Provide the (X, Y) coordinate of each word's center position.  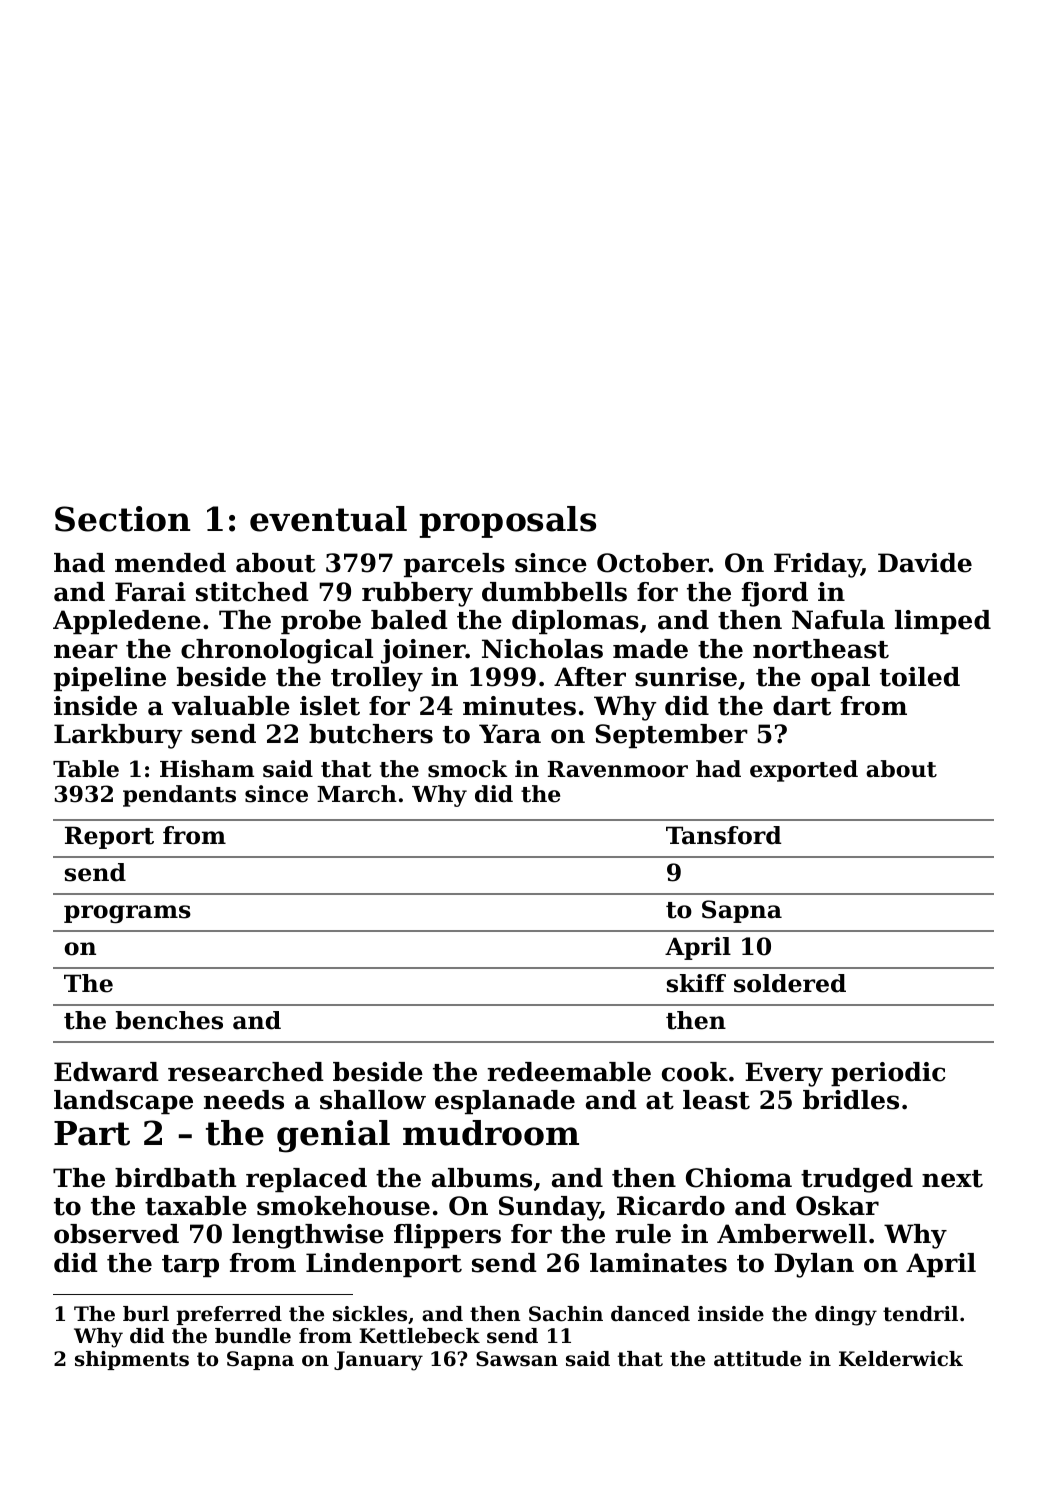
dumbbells (554, 592)
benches (169, 1020)
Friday (817, 565)
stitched (252, 592)
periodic (888, 1074)
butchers (371, 734)
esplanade (505, 1102)
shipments (132, 1360)
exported (804, 771)
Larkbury (118, 736)
